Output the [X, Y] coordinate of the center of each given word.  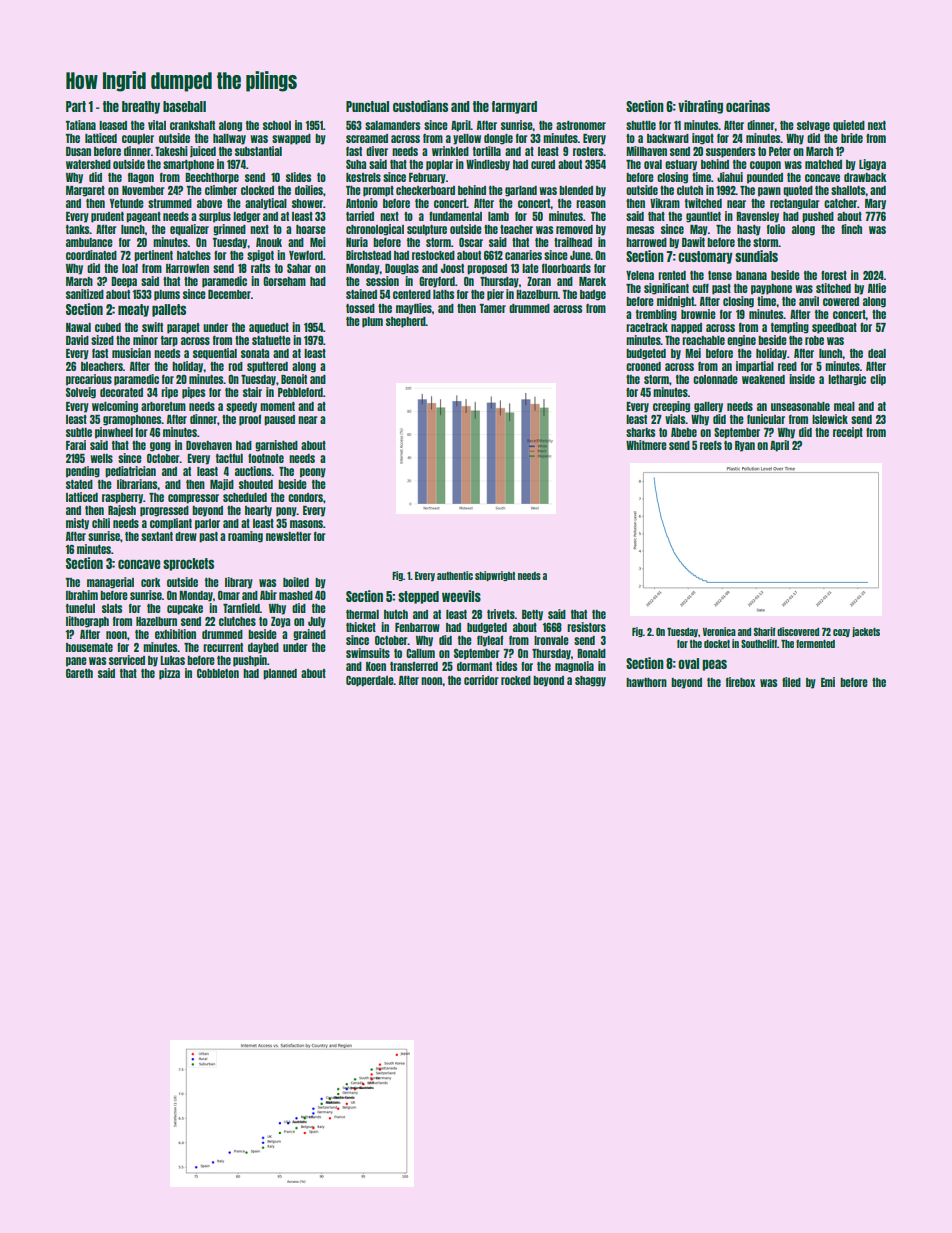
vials [675, 419]
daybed [263, 648]
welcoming [115, 407]
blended [576, 190]
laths [444, 294]
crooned [643, 366]
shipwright [495, 576]
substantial [258, 151]
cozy [841, 633]
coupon [765, 166]
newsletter [288, 536]
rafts [261, 268]
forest [834, 275]
